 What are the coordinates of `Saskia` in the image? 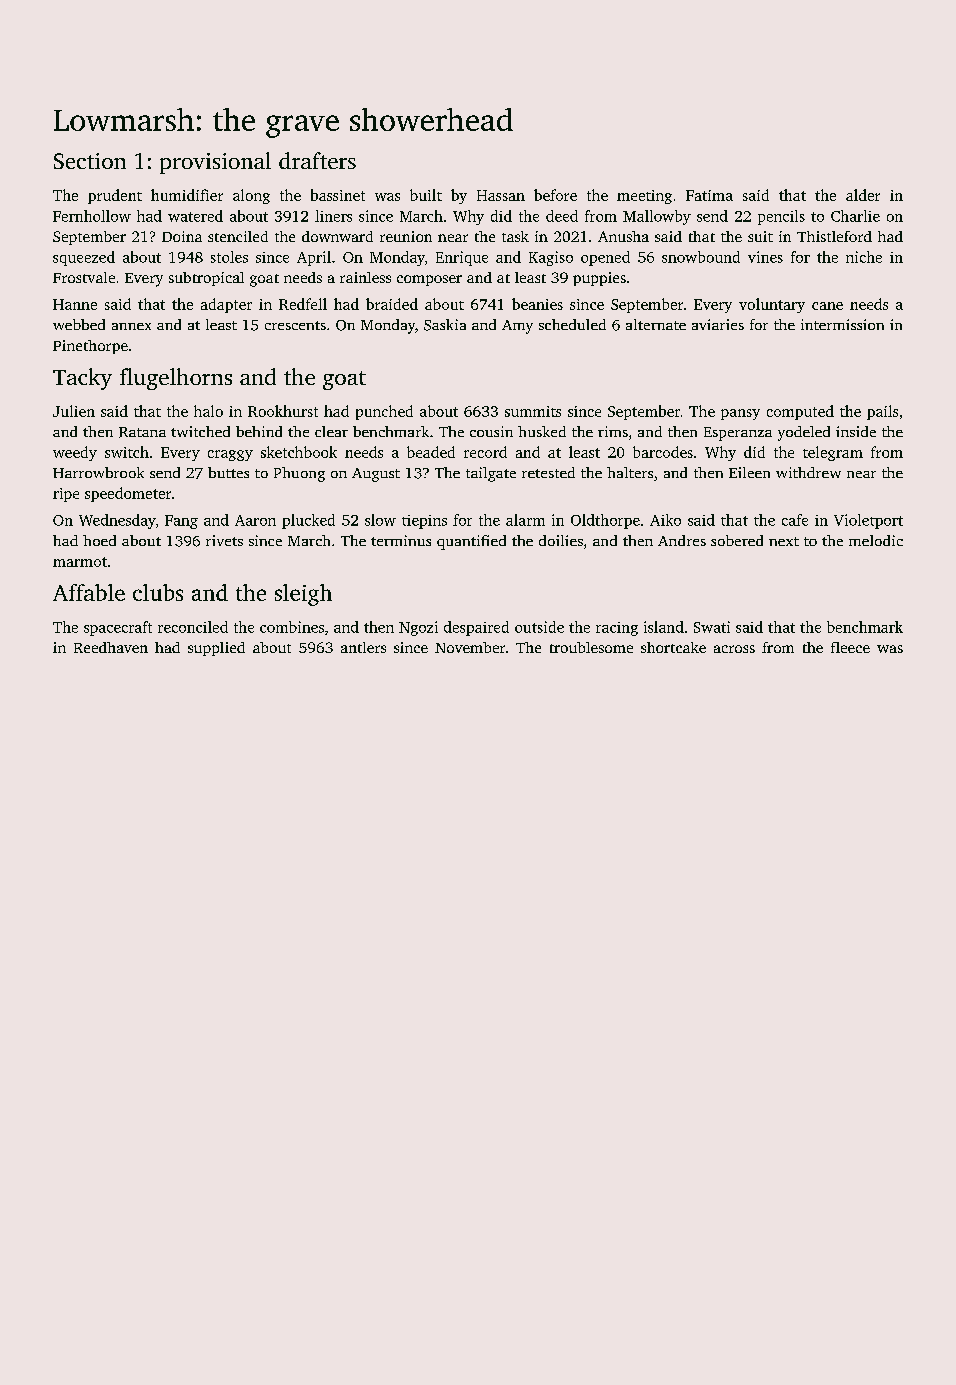 It's located at (445, 325).
